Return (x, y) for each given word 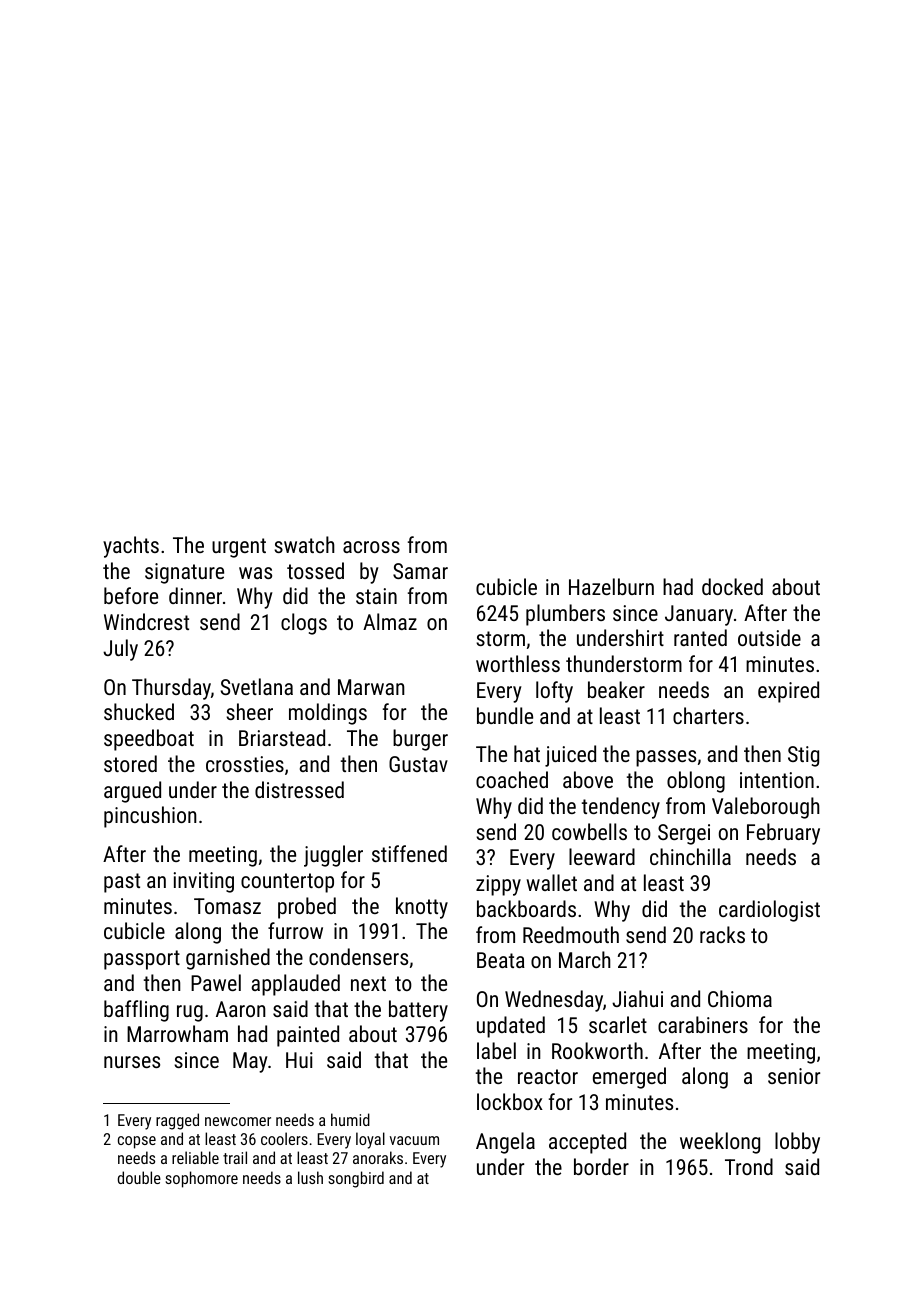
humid (350, 1119)
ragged (177, 1121)
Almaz (390, 621)
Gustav (418, 764)
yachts (131, 547)
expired (788, 692)
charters (708, 715)
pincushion (150, 817)
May (250, 1062)
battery (418, 1011)
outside (769, 637)
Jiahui (637, 998)
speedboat (149, 740)
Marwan (371, 687)
